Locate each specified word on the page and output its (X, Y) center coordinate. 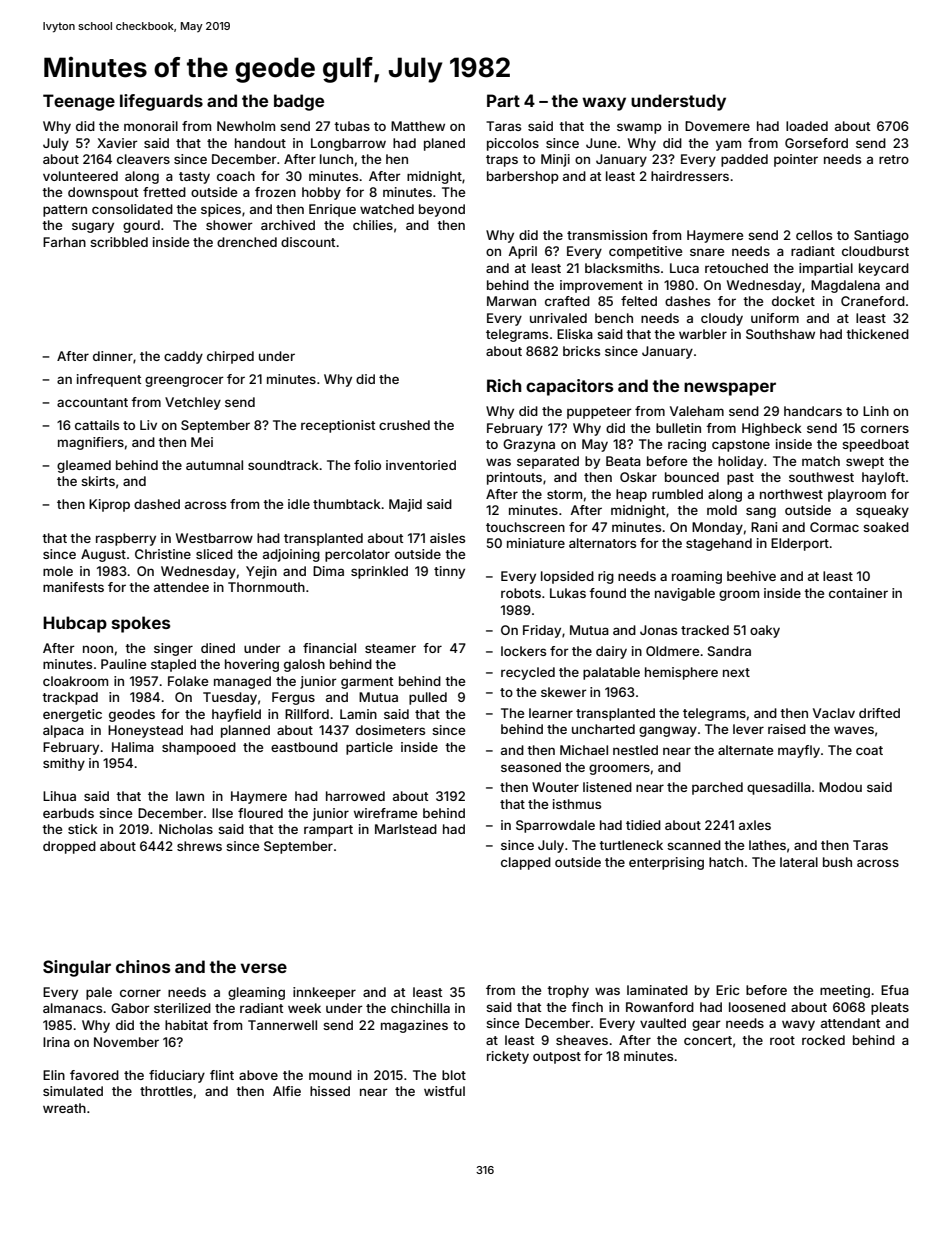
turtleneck (631, 845)
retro (894, 159)
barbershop (523, 177)
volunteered (80, 176)
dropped (69, 847)
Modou (840, 787)
